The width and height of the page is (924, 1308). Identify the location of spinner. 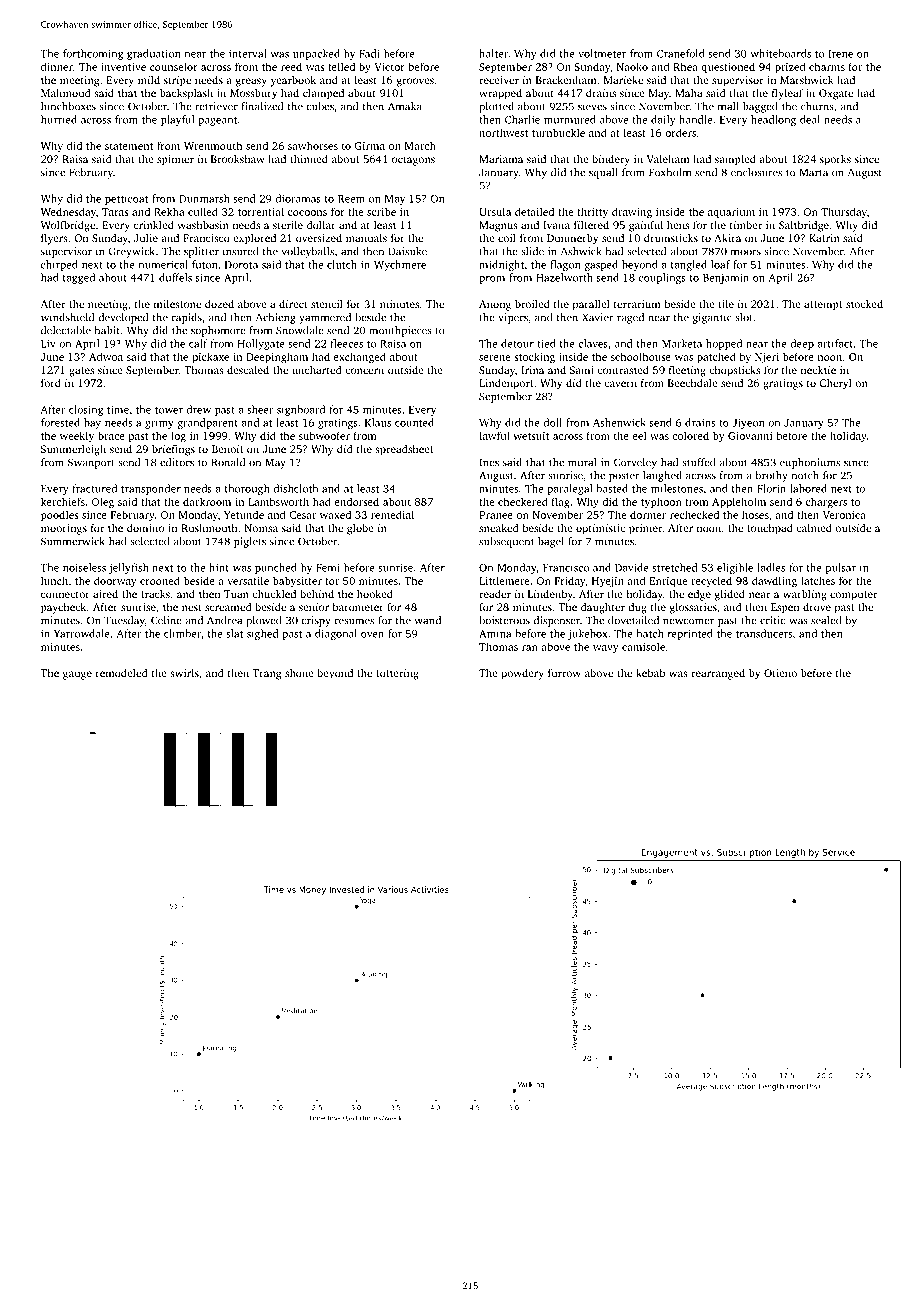
(175, 160).
